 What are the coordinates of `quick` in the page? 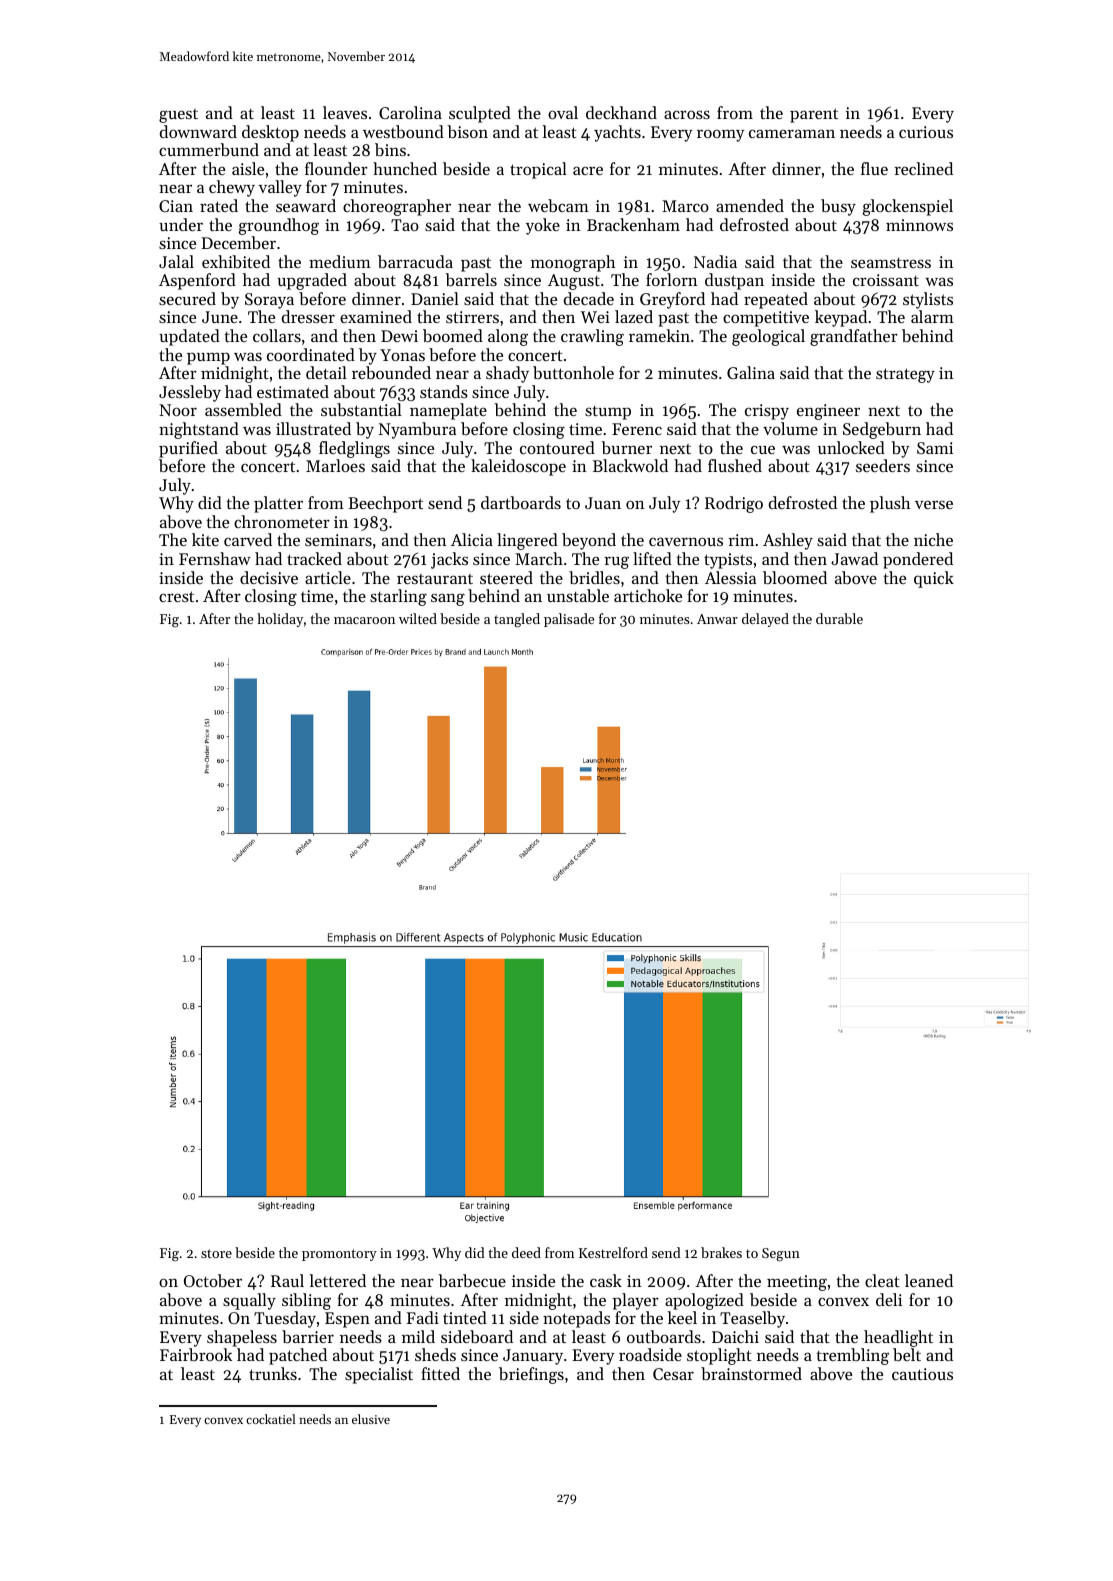 It's located at (934, 579).
